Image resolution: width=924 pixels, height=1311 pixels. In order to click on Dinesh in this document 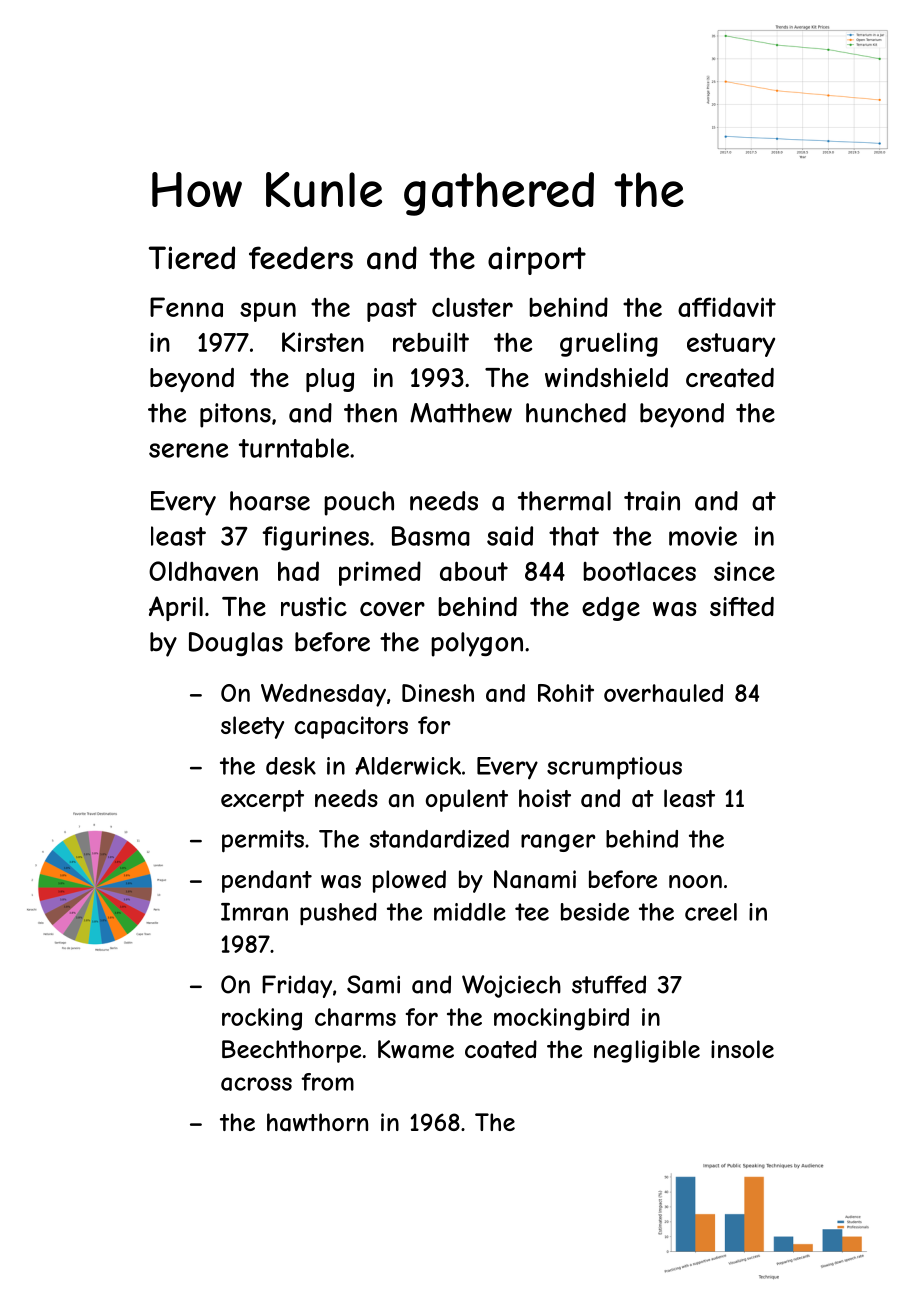, I will do `click(438, 693)`.
